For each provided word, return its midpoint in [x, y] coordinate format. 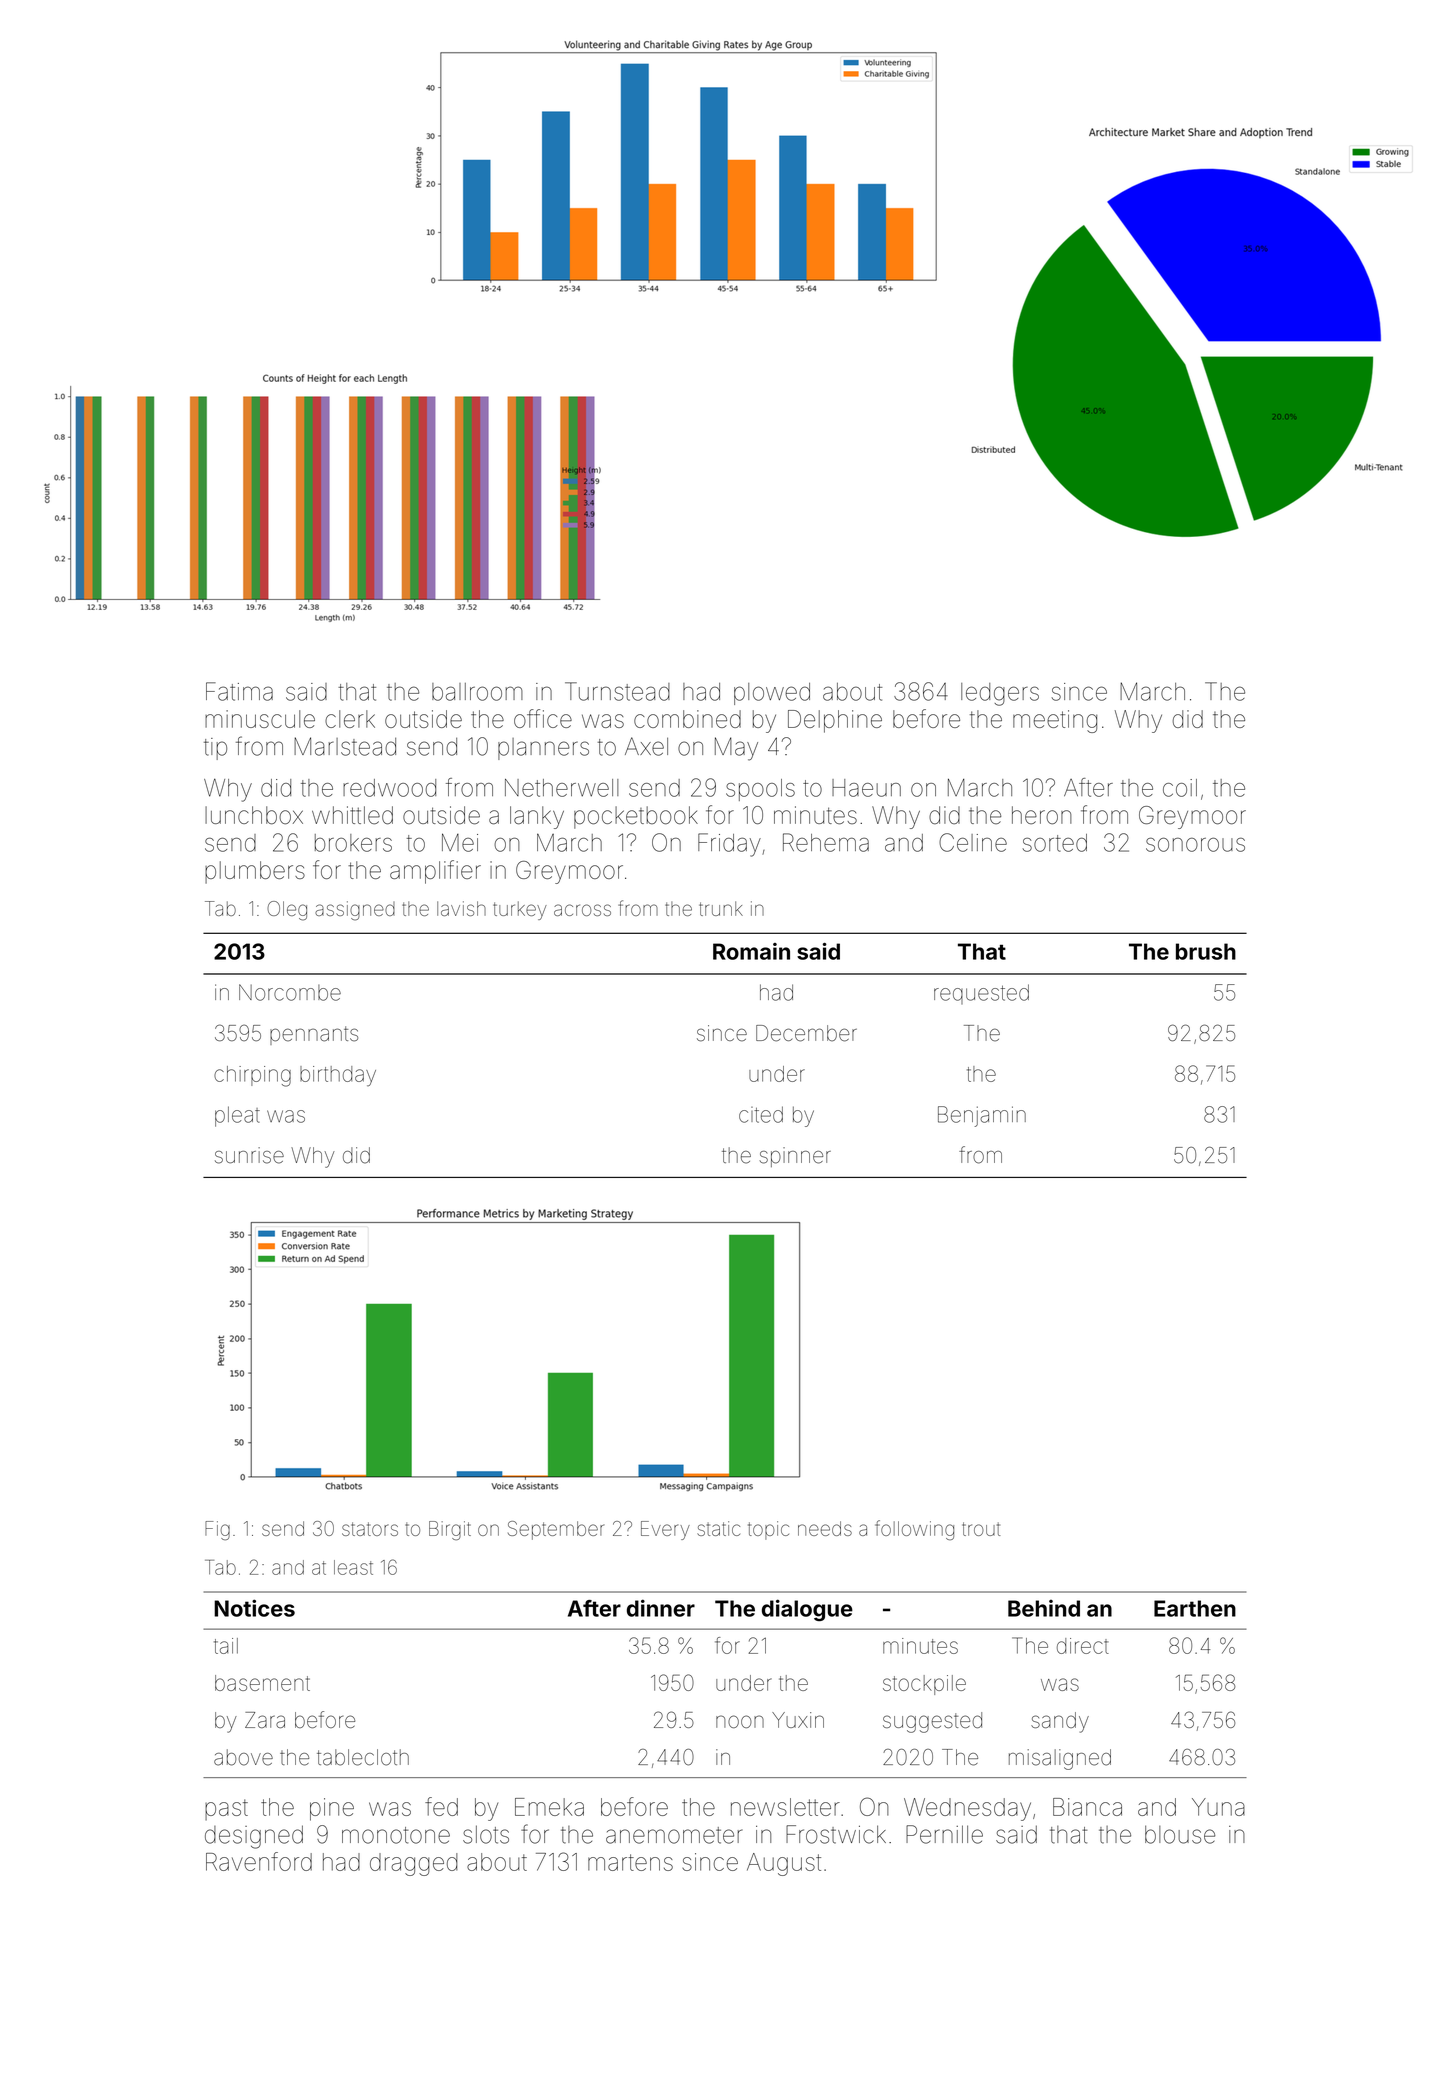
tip [215, 749]
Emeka [549, 1807]
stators [370, 1529]
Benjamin [982, 1116]
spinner [795, 1157]
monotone [396, 1835]
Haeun [866, 788]
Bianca [1087, 1807]
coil [1180, 788]
